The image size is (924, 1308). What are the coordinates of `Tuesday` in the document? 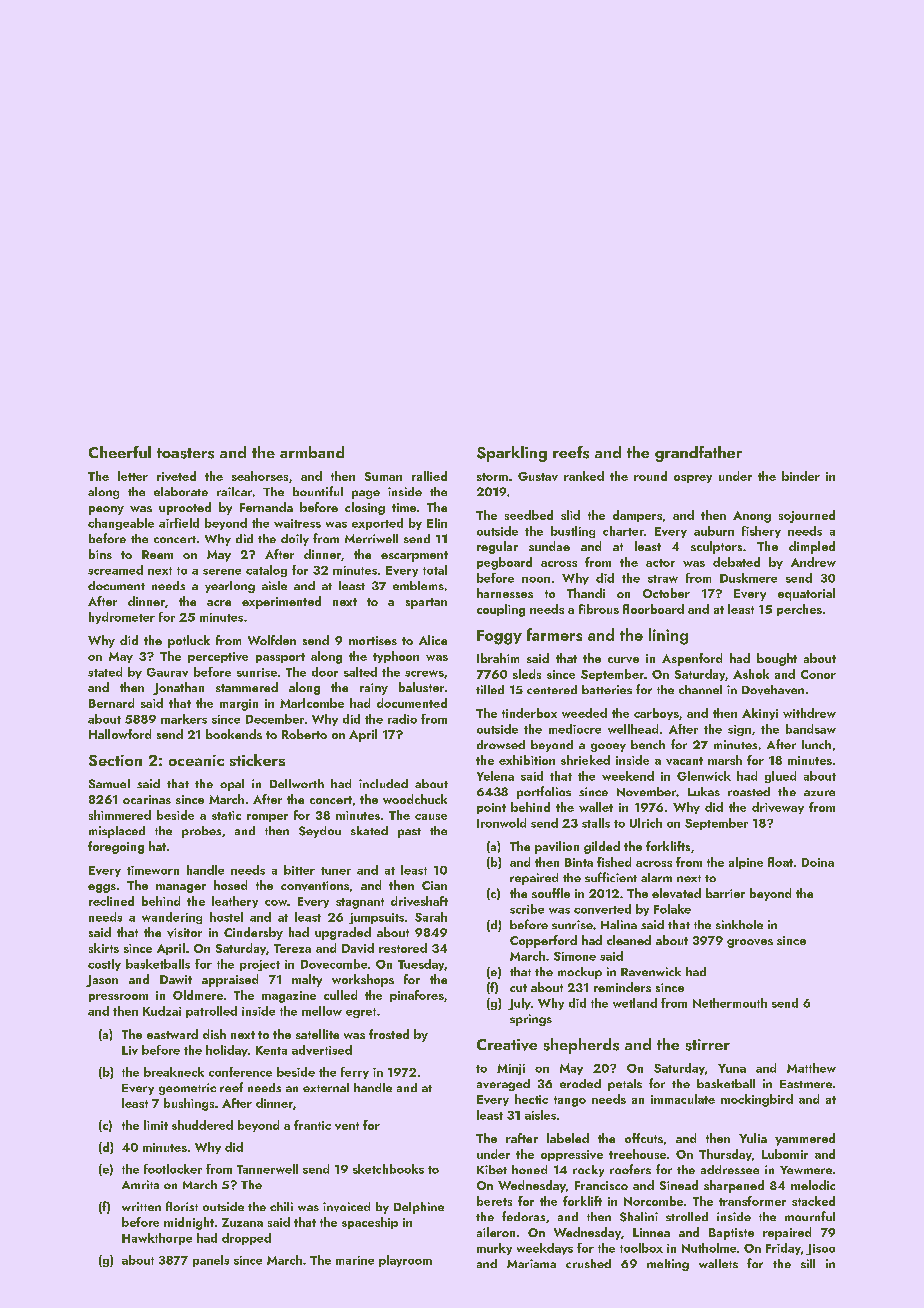 It's located at (421, 965).
